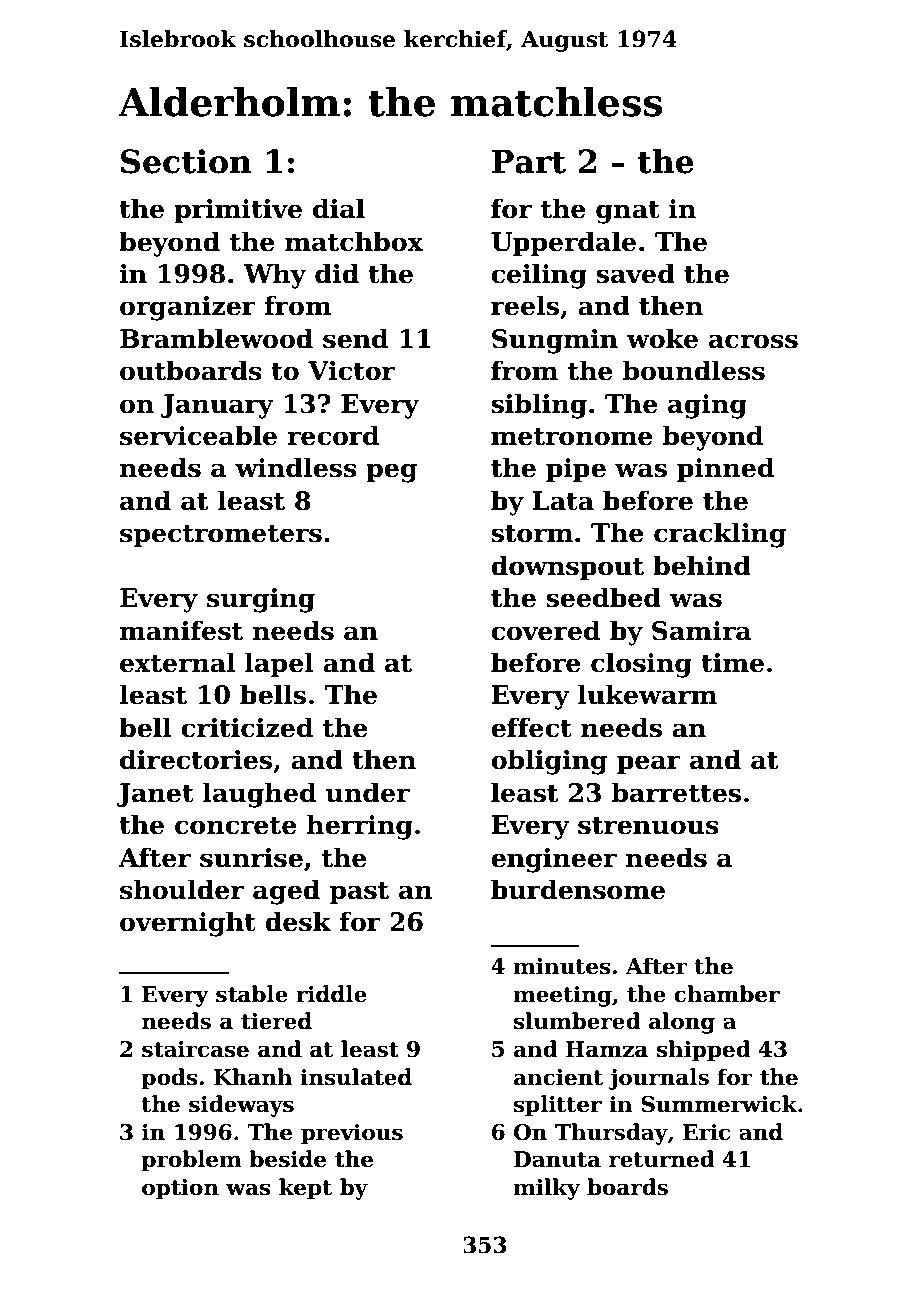  I want to click on kept, so click(305, 1189).
